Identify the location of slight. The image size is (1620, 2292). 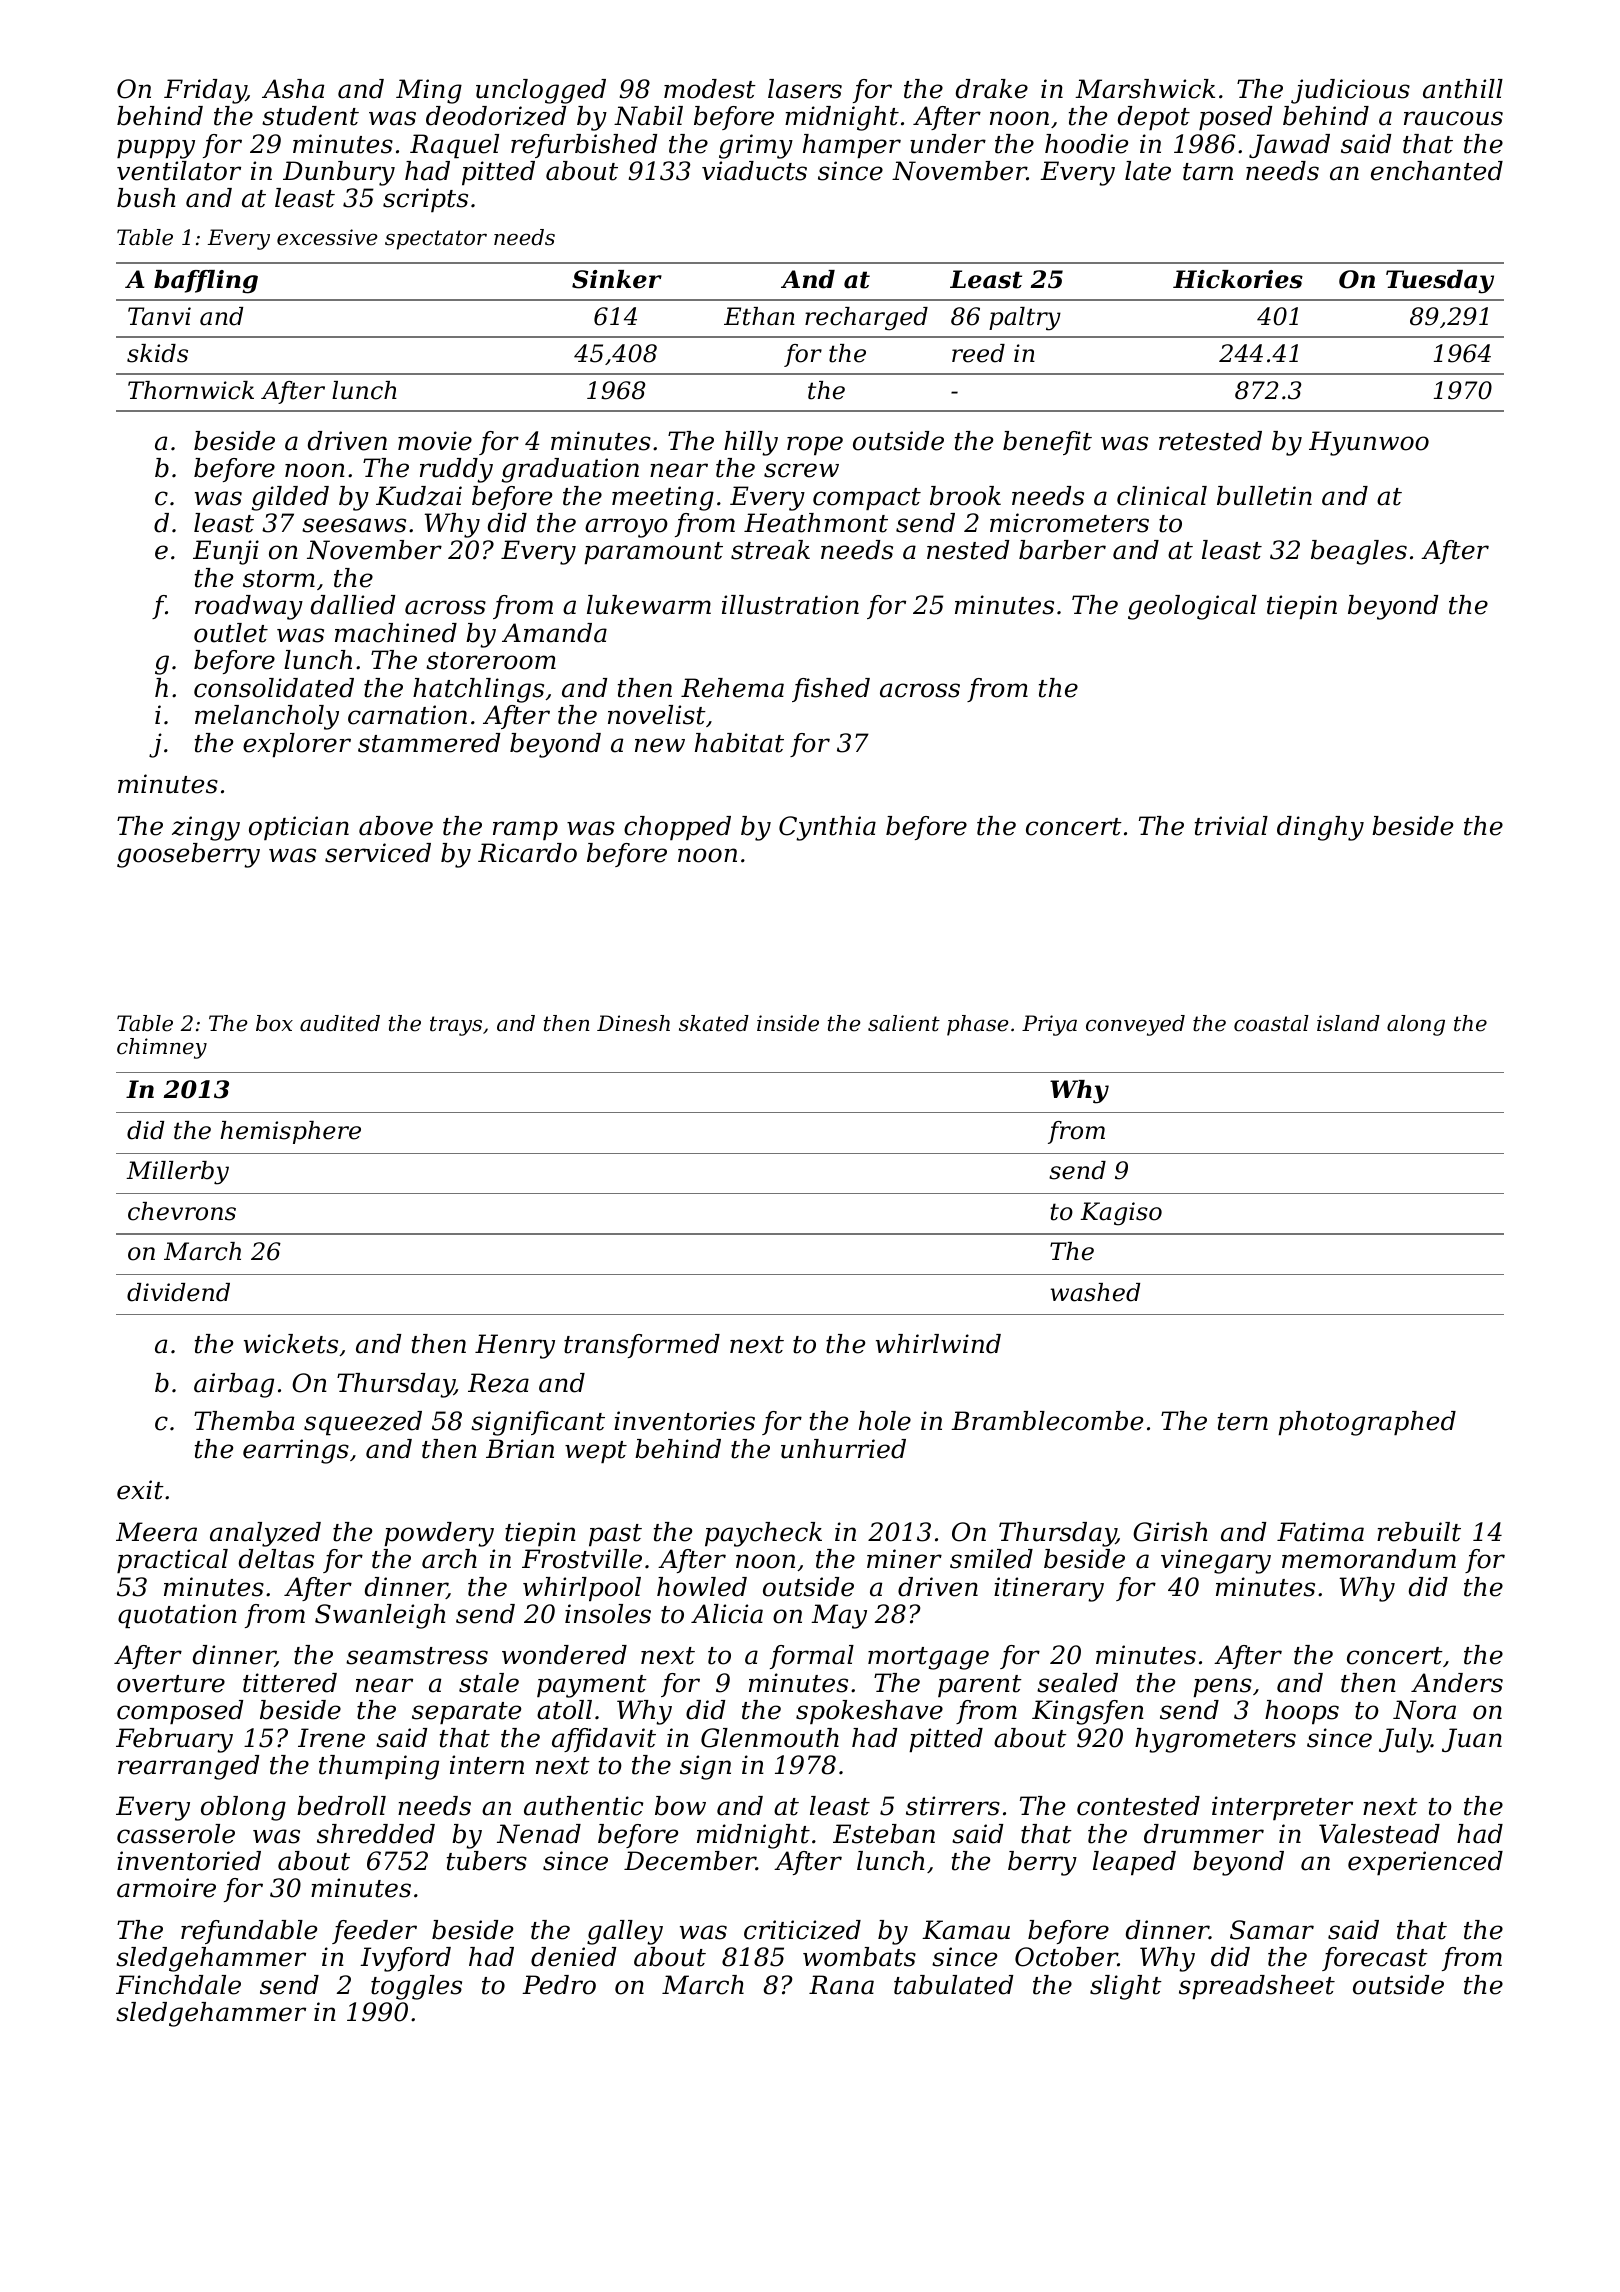
(1126, 1987).
